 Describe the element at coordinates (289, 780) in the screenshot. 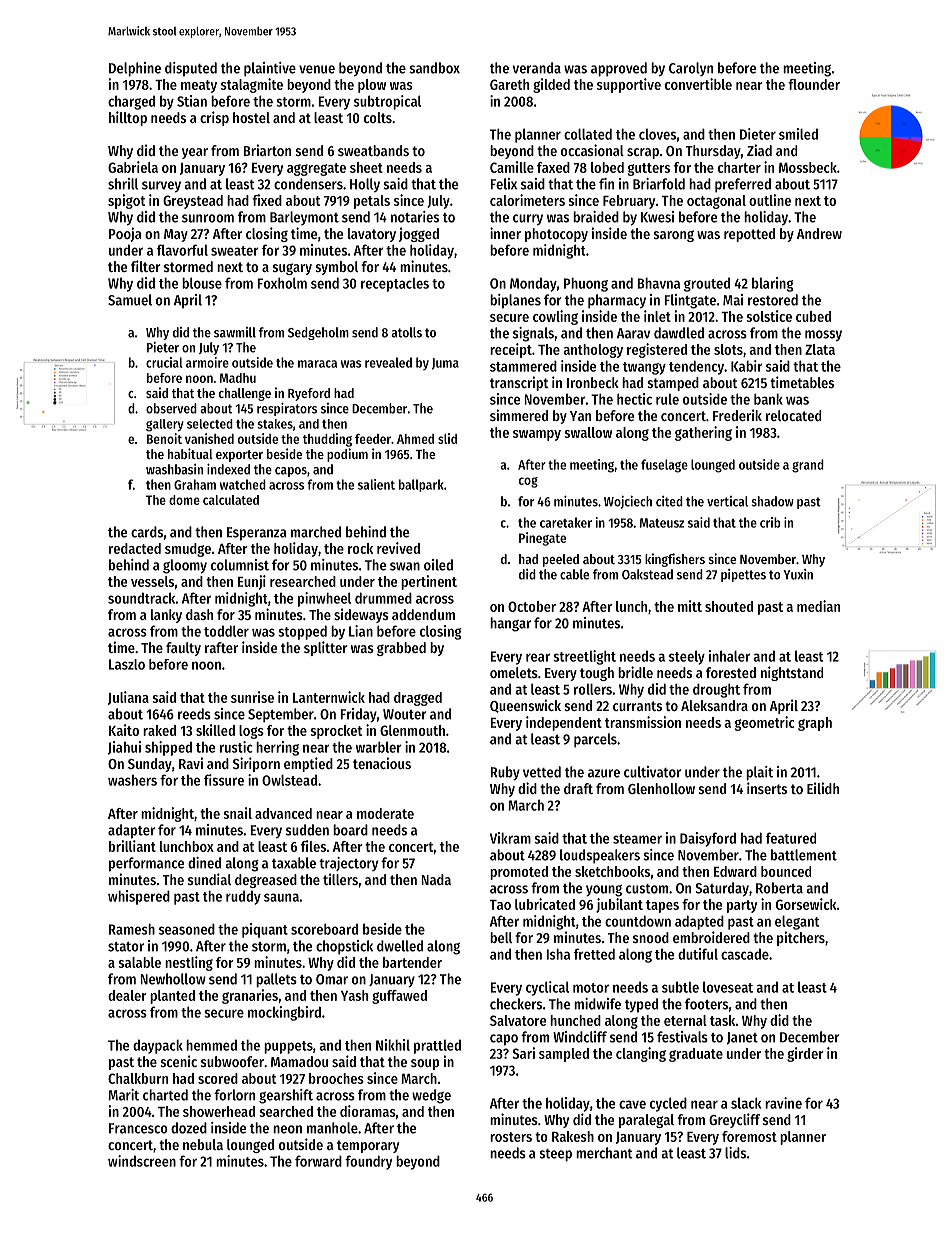

I see `Owlstead` at that location.
